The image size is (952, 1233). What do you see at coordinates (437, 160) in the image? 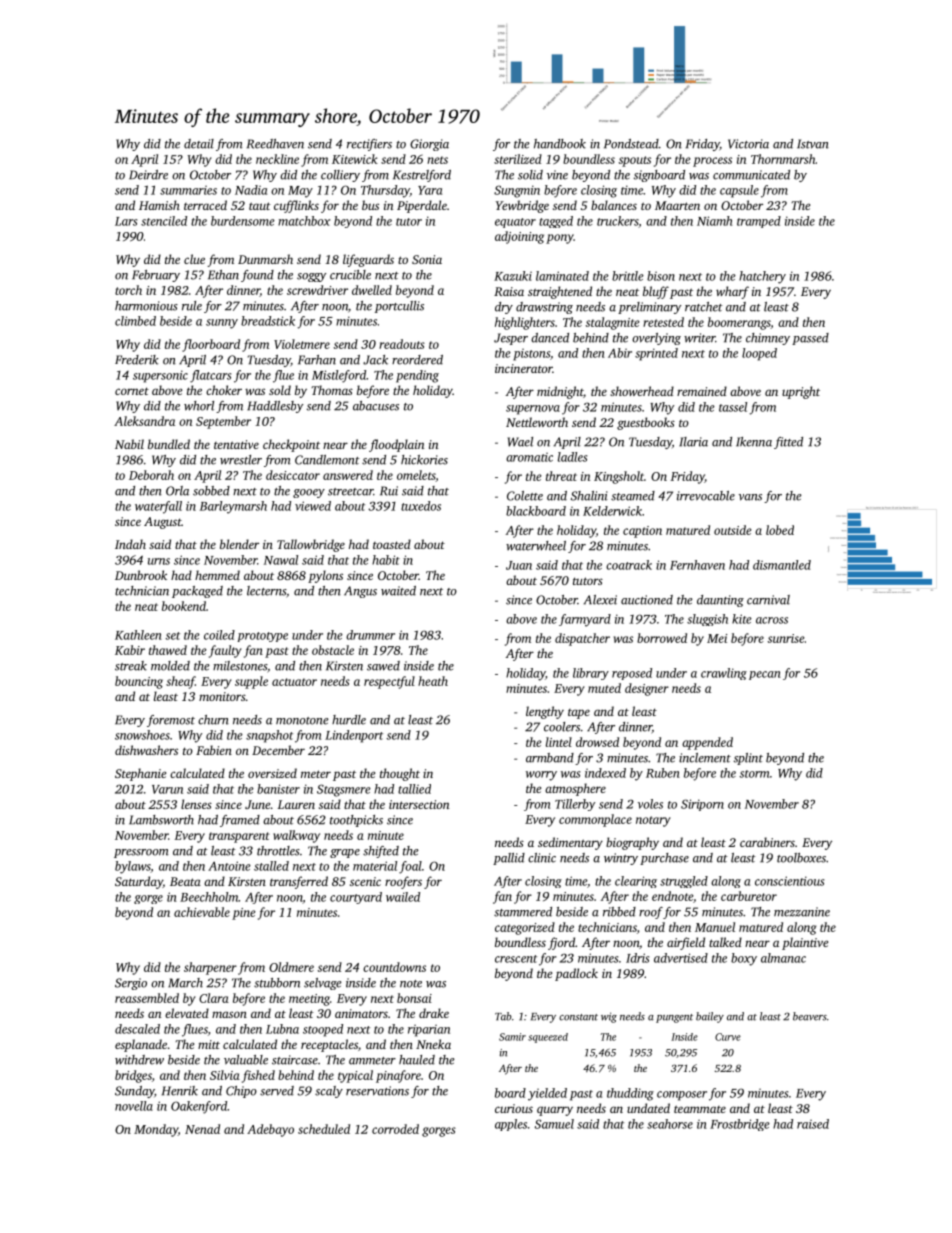
I see `nets` at bounding box center [437, 160].
